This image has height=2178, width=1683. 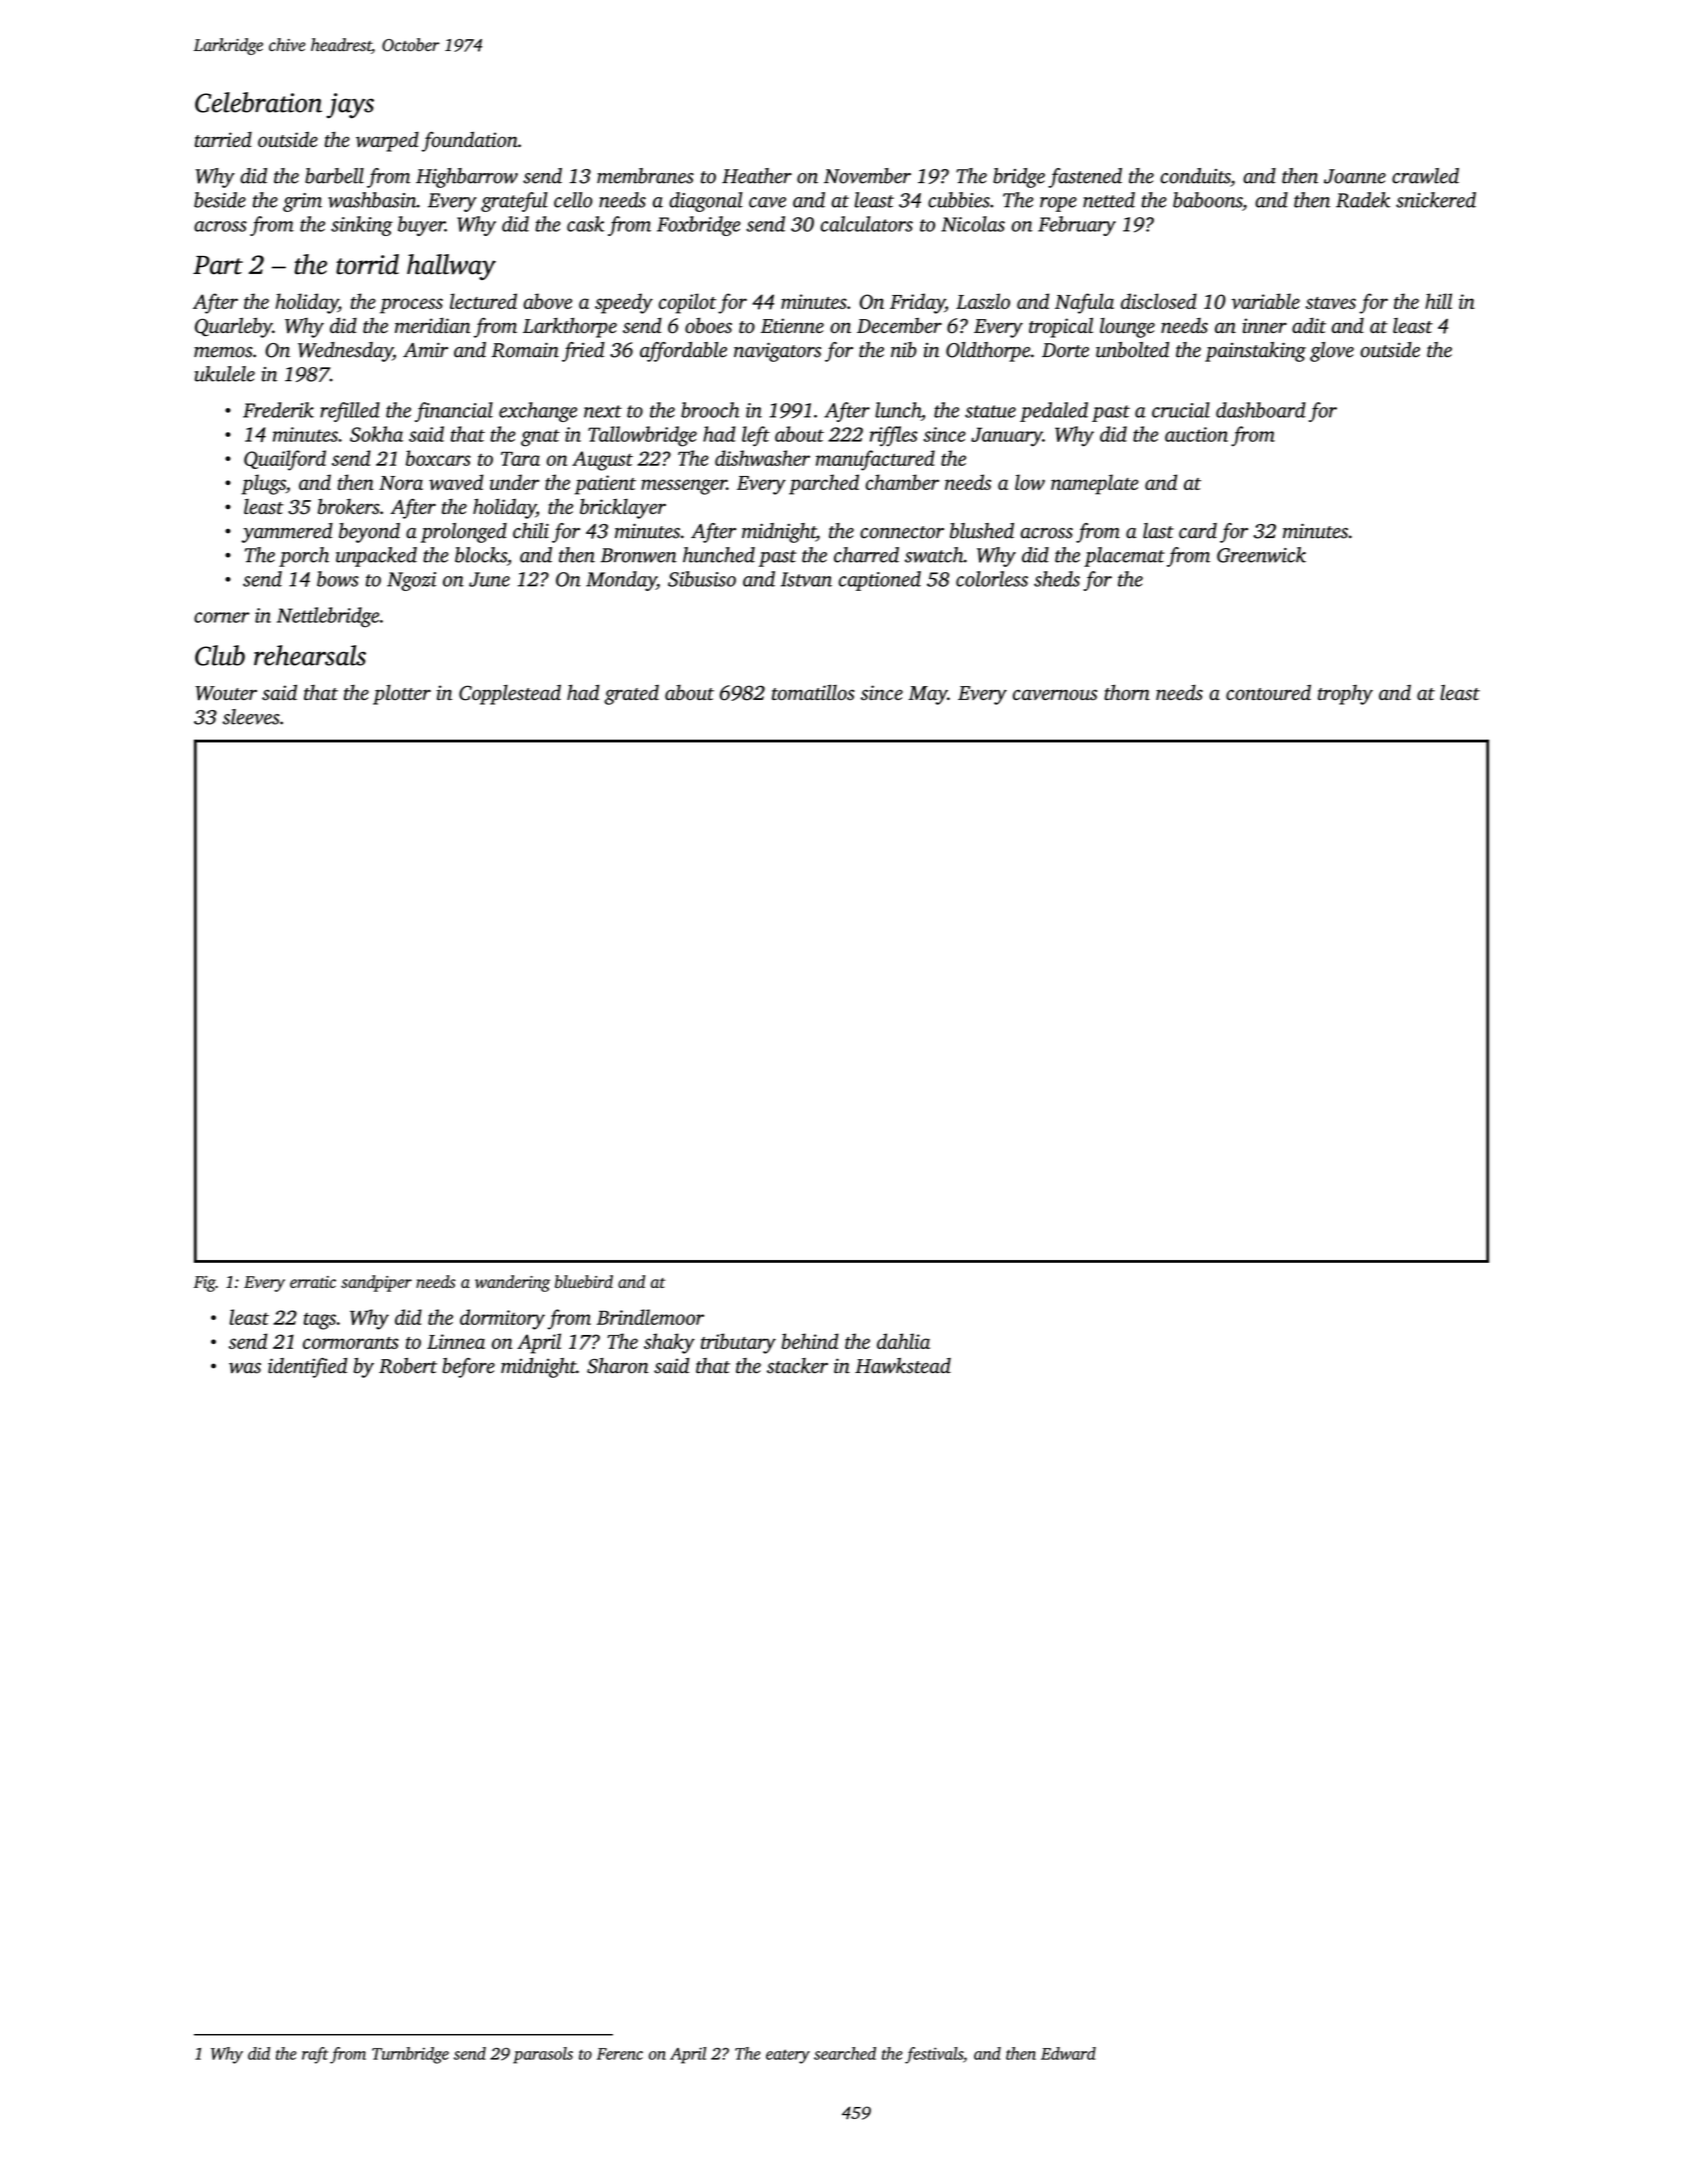 What do you see at coordinates (631, 695) in the image?
I see `grated` at bounding box center [631, 695].
